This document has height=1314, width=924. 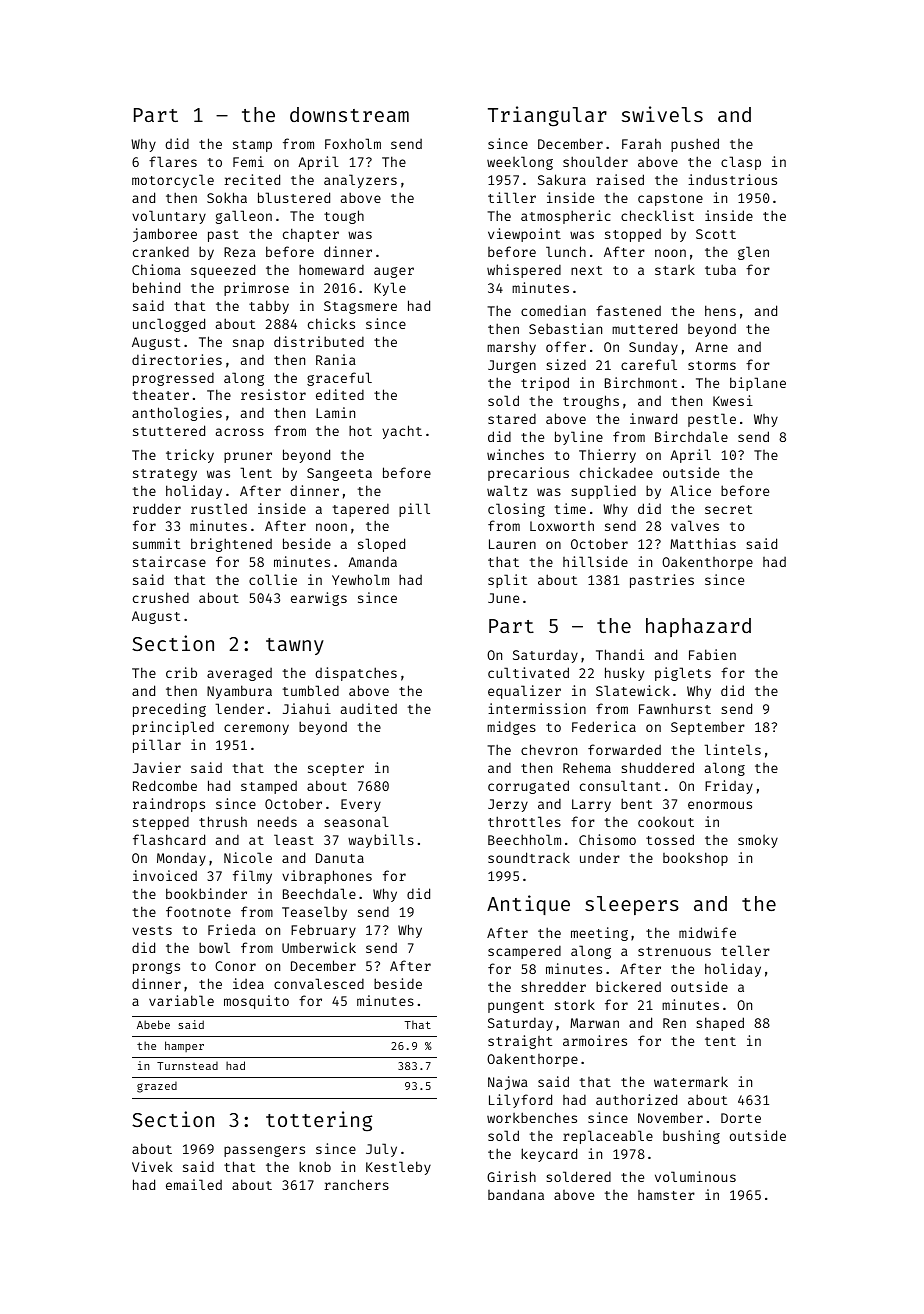 What do you see at coordinates (344, 217) in the document?
I see `tough` at bounding box center [344, 217].
